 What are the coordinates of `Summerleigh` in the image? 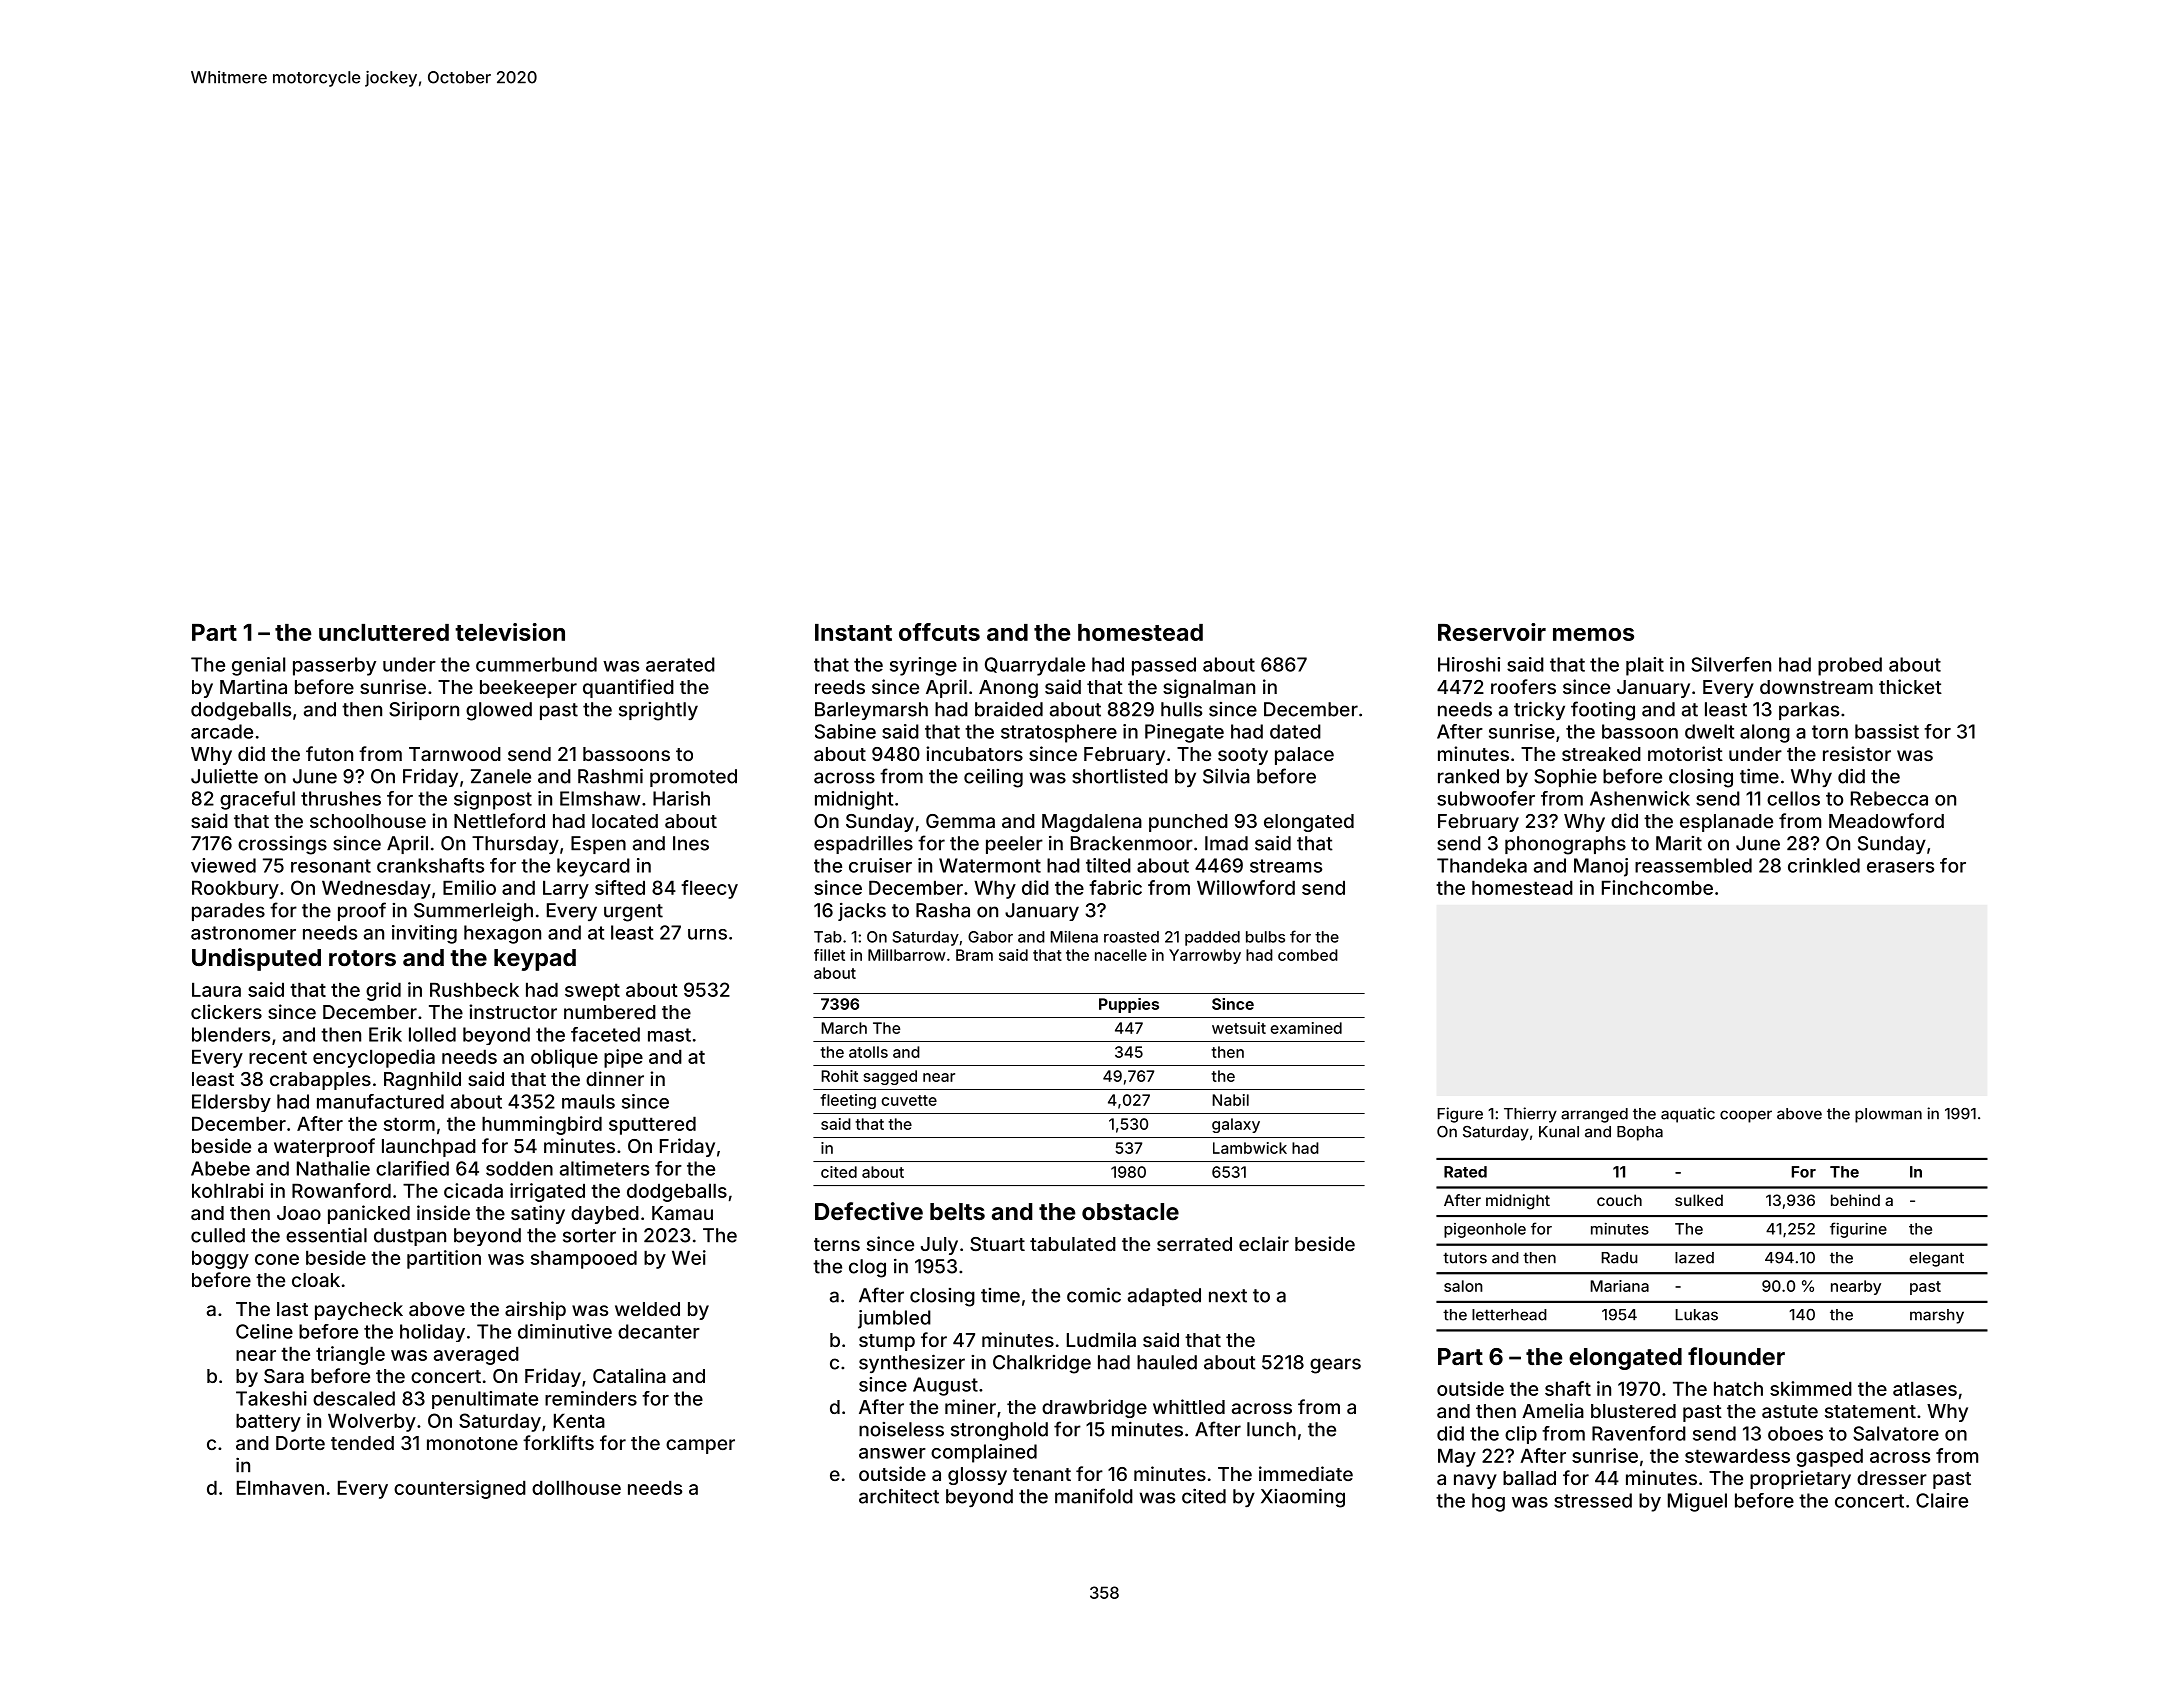 It's located at (473, 912).
